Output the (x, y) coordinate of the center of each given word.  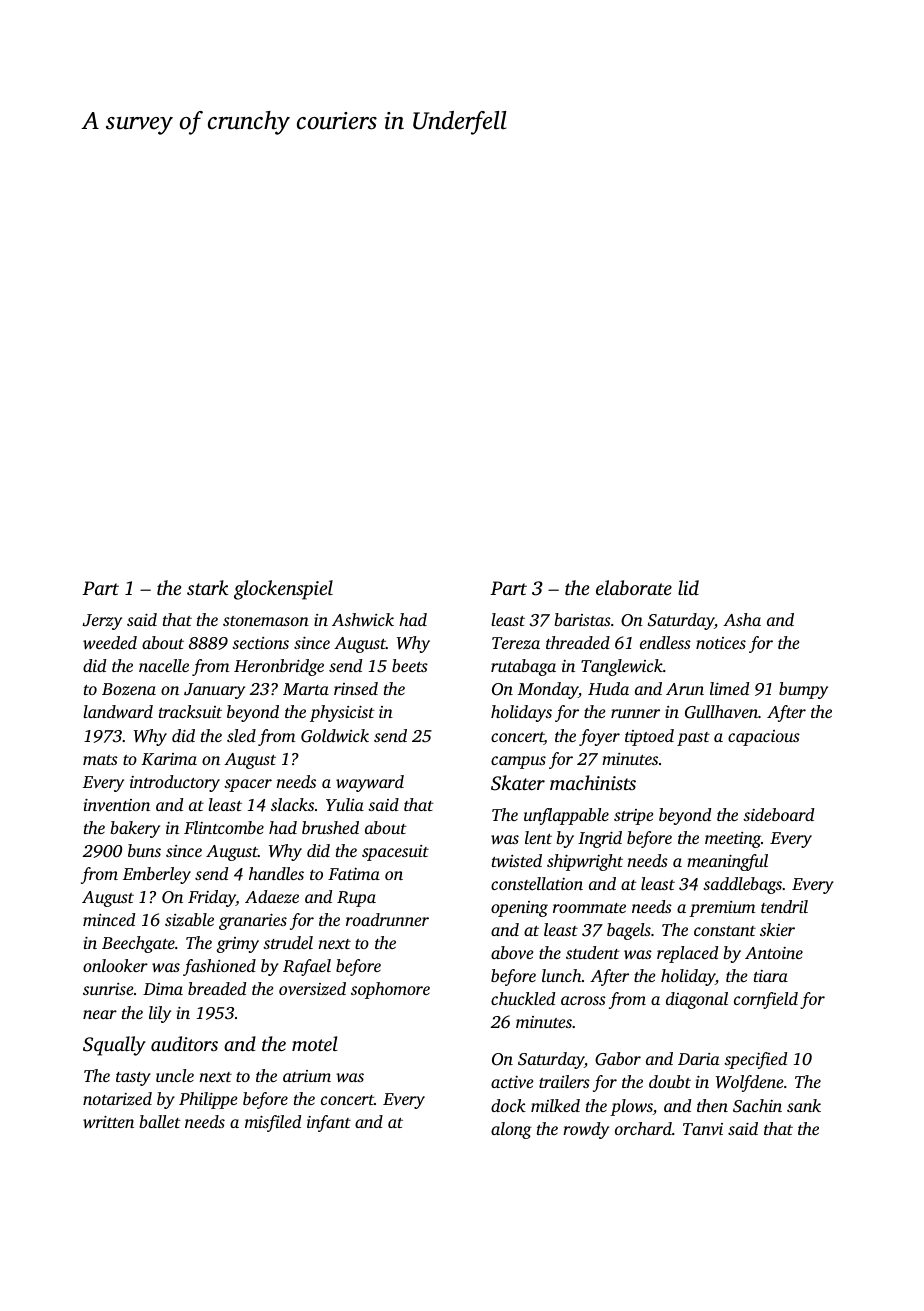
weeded (110, 642)
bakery (135, 829)
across (583, 1000)
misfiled (273, 1123)
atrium (307, 1076)
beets (410, 665)
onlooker (115, 965)
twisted (517, 860)
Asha (742, 619)
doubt (670, 1081)
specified (755, 1060)
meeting (733, 840)
